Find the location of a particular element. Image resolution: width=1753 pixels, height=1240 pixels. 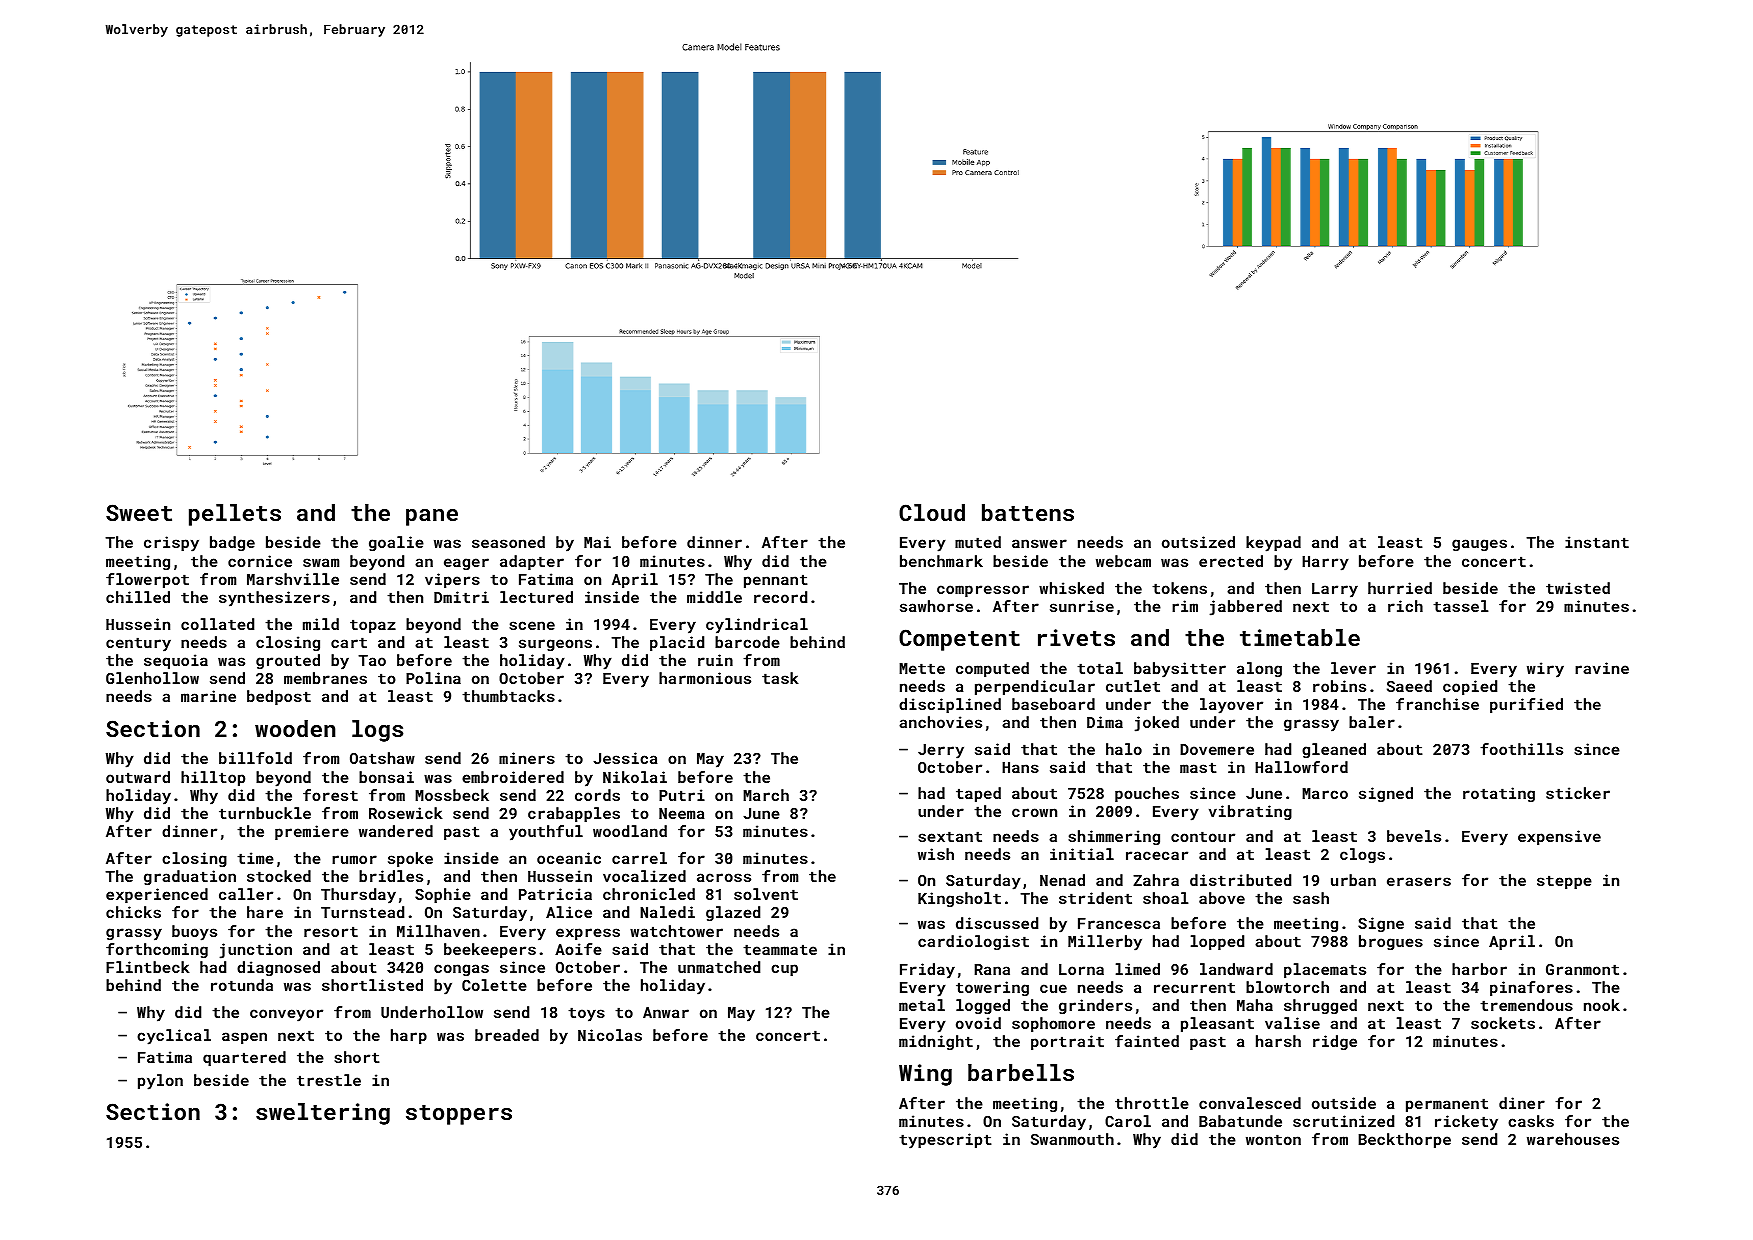

muted is located at coordinates (978, 542).
